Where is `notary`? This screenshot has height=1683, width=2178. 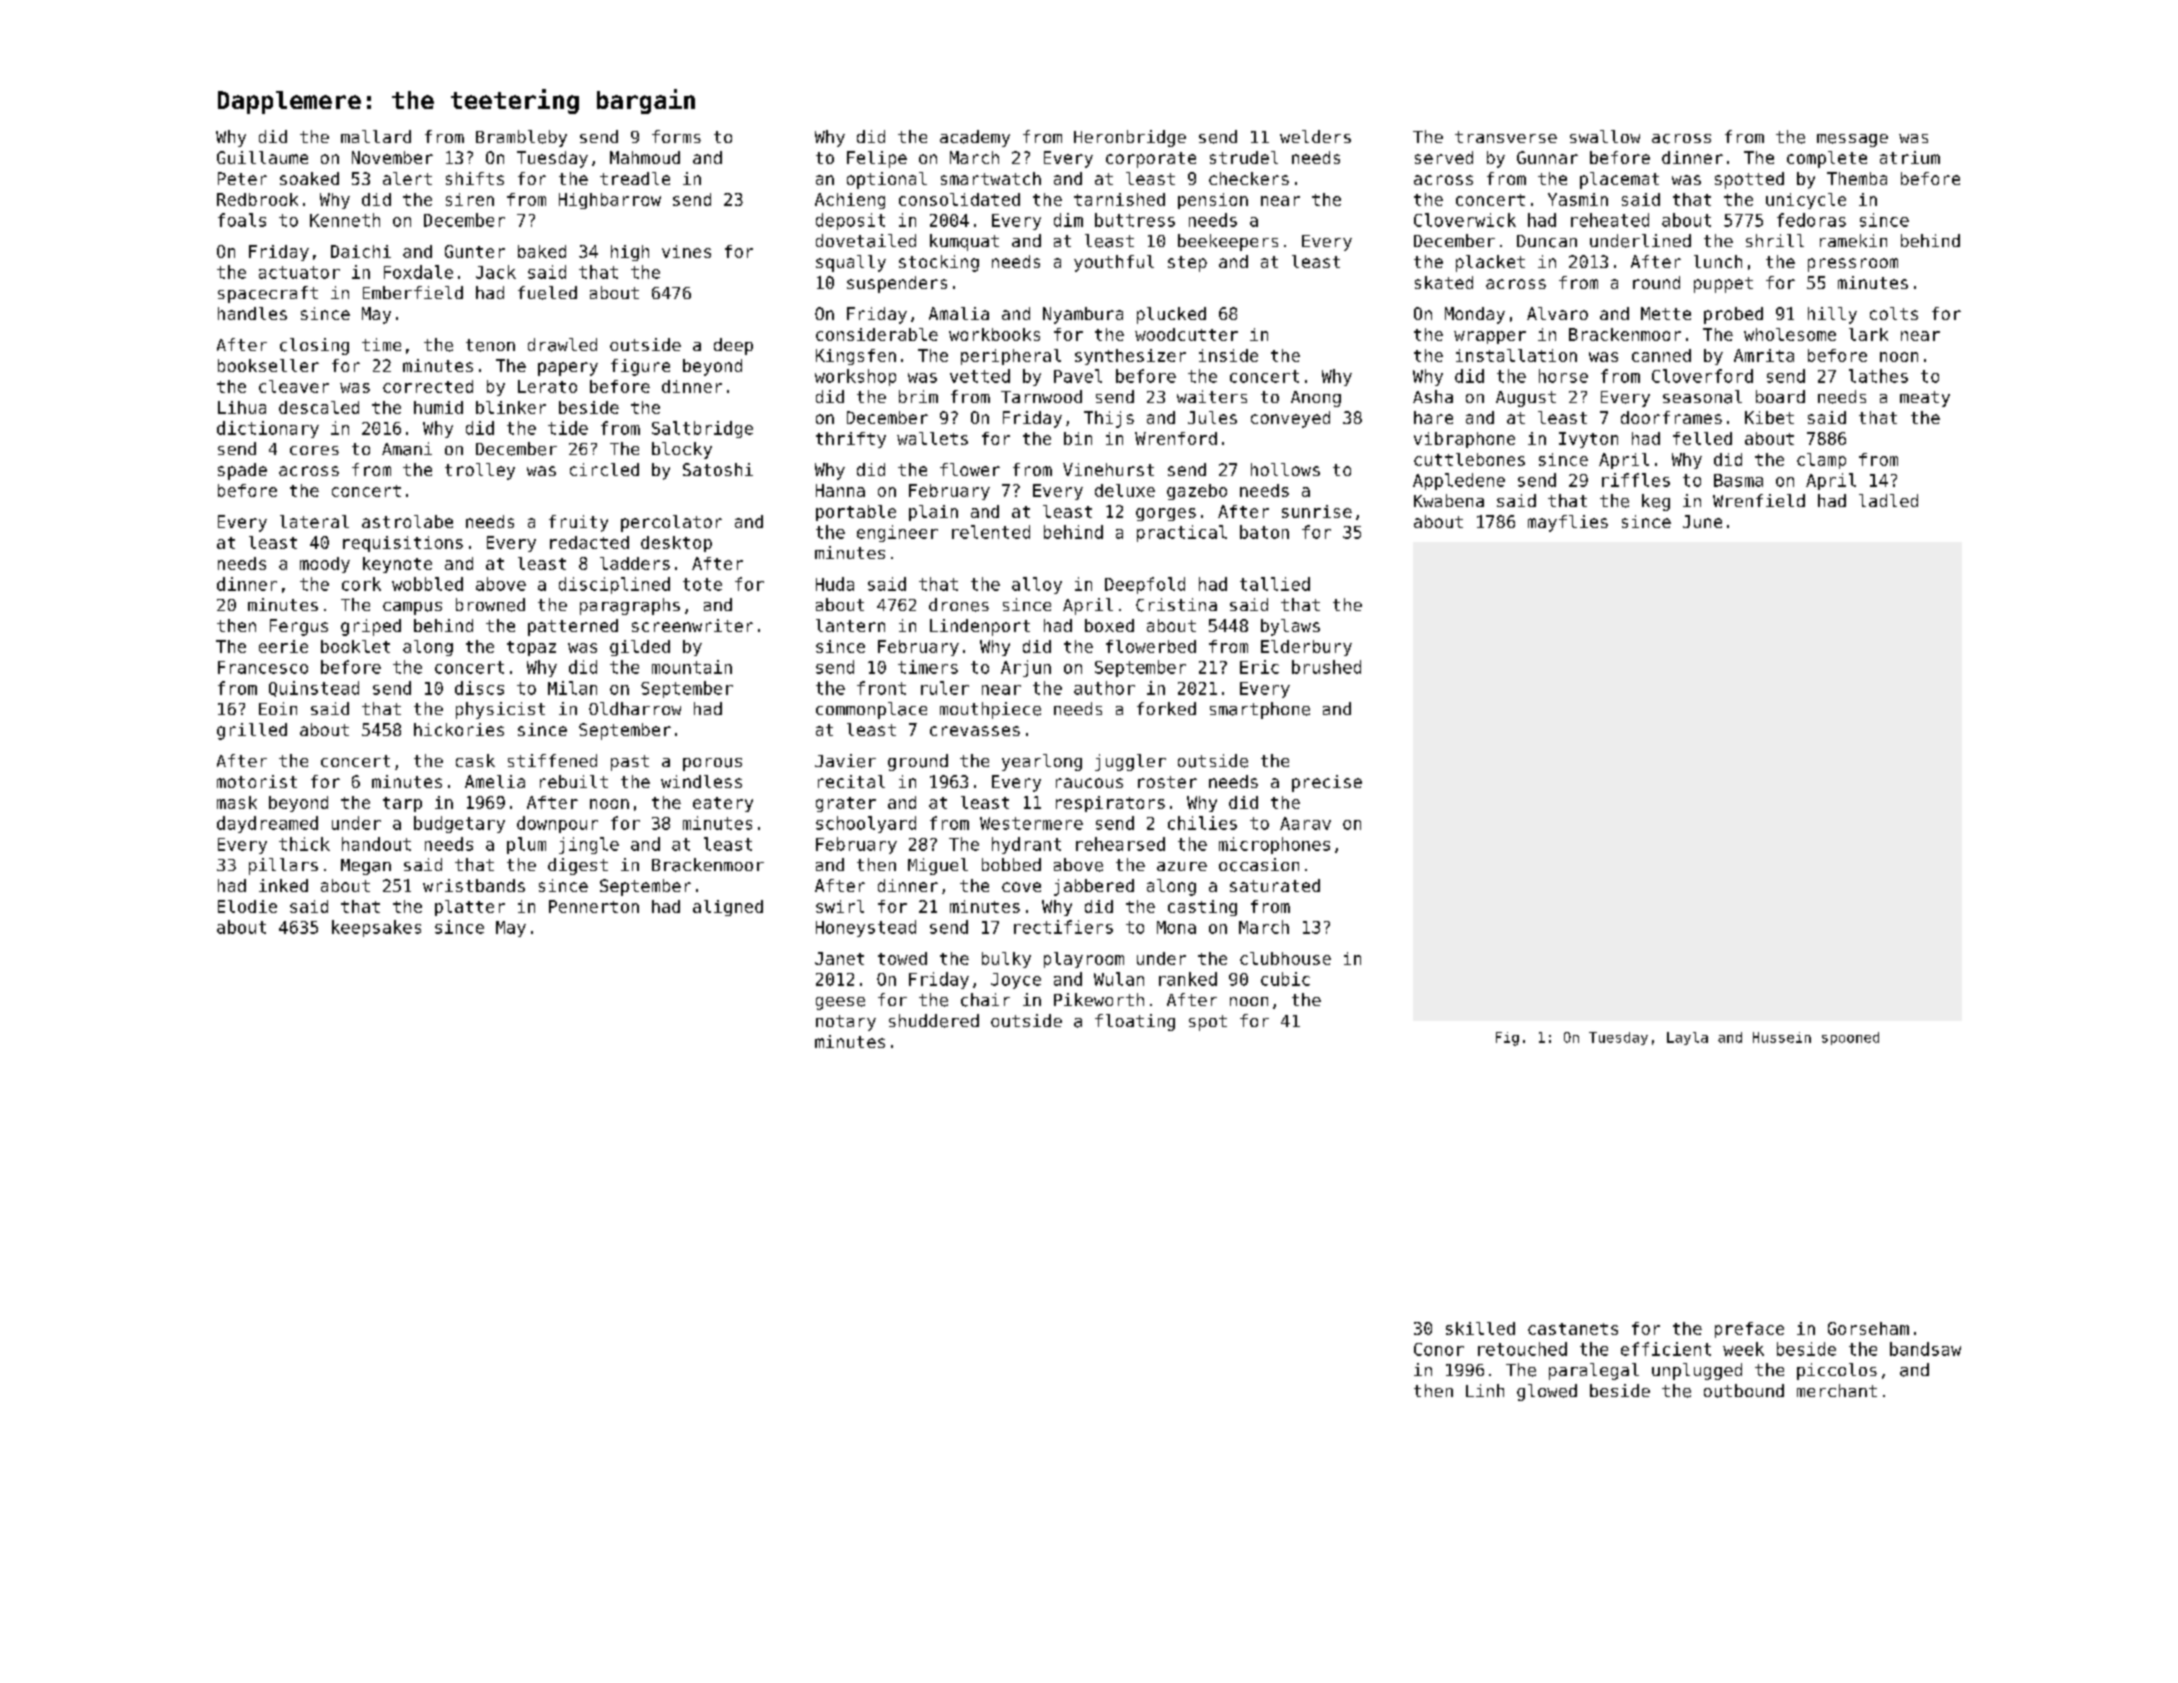 notary is located at coordinates (846, 1023).
